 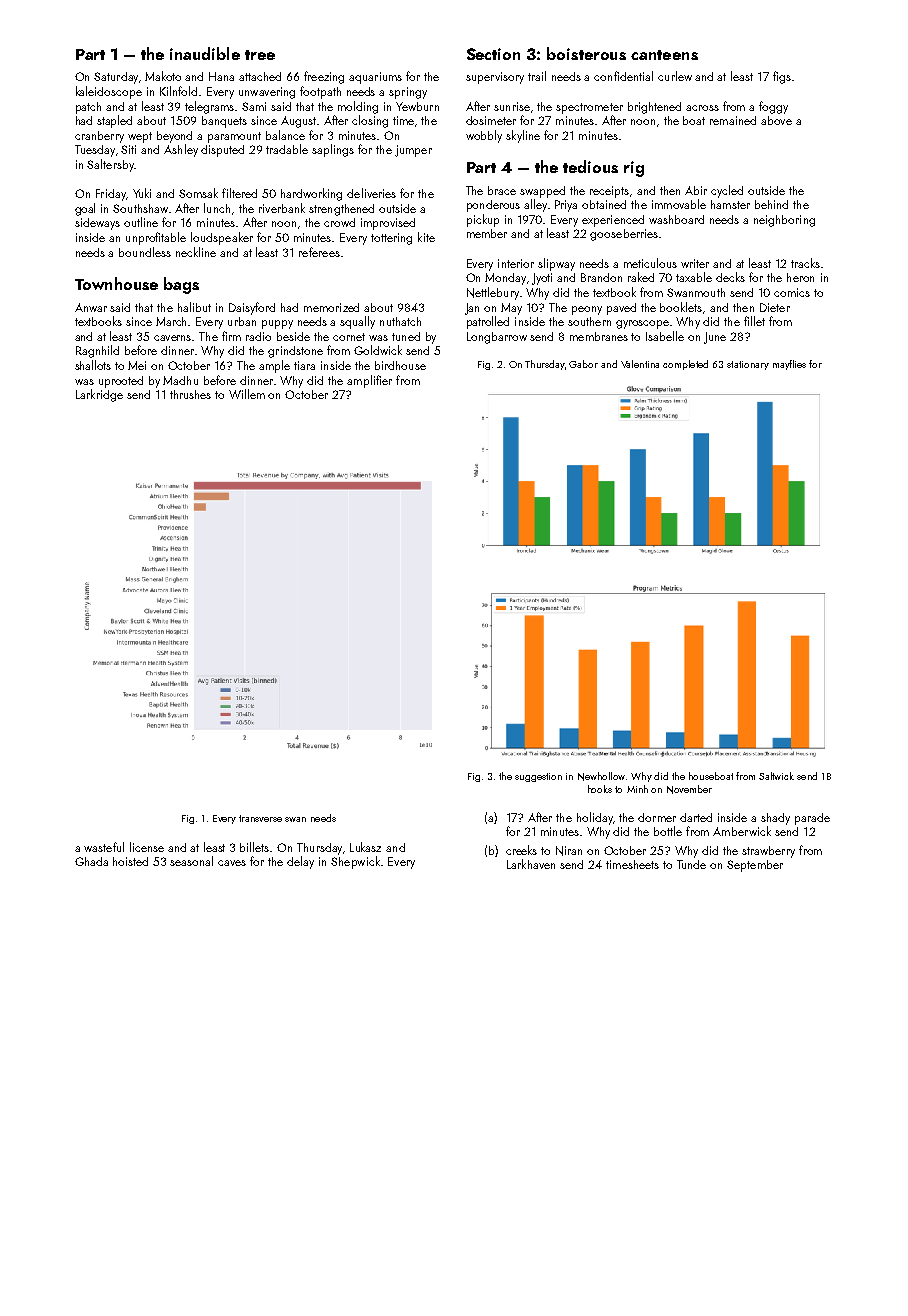 What do you see at coordinates (231, 336) in the screenshot?
I see `firm` at bounding box center [231, 336].
